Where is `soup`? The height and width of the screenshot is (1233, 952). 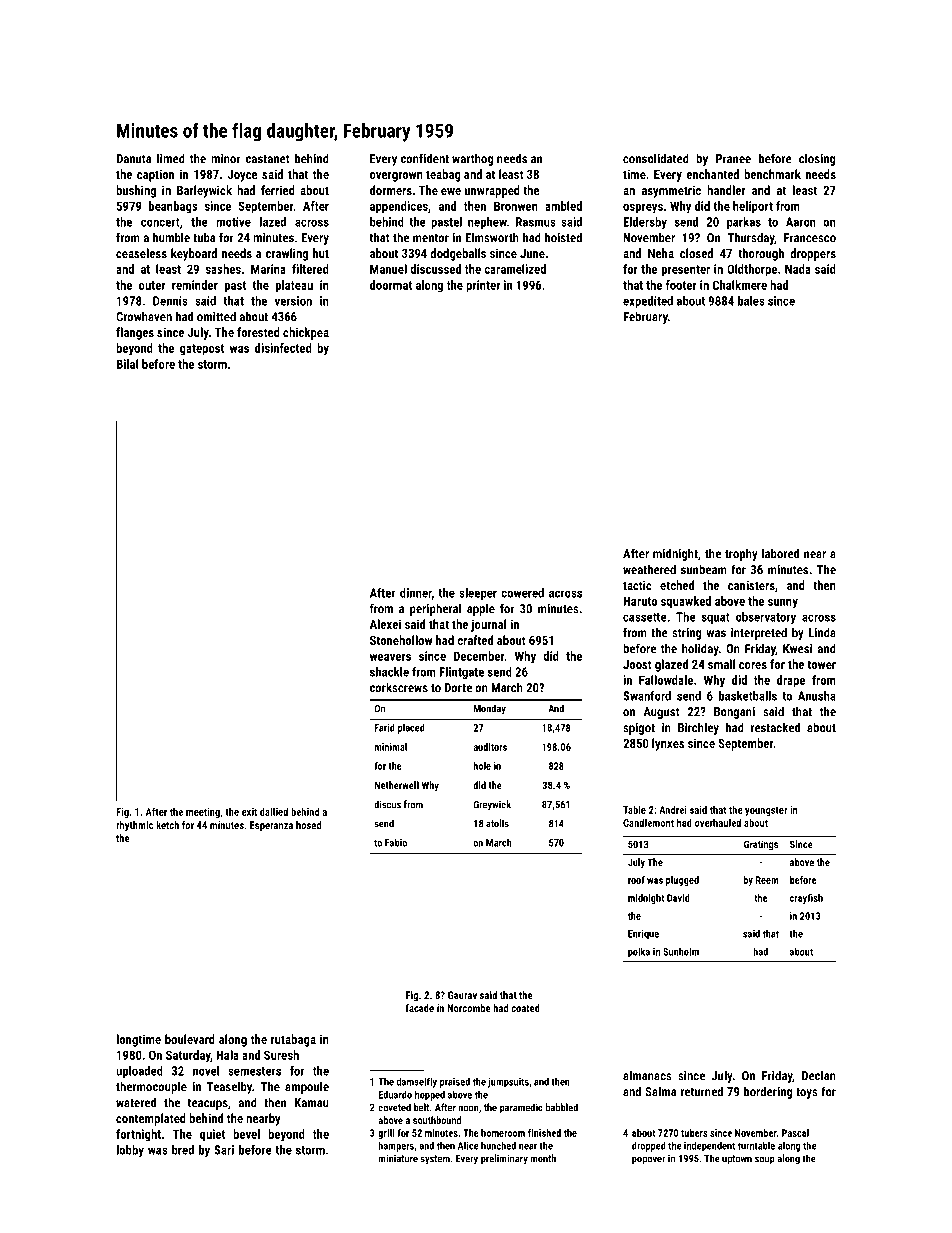 soup is located at coordinates (765, 1160).
